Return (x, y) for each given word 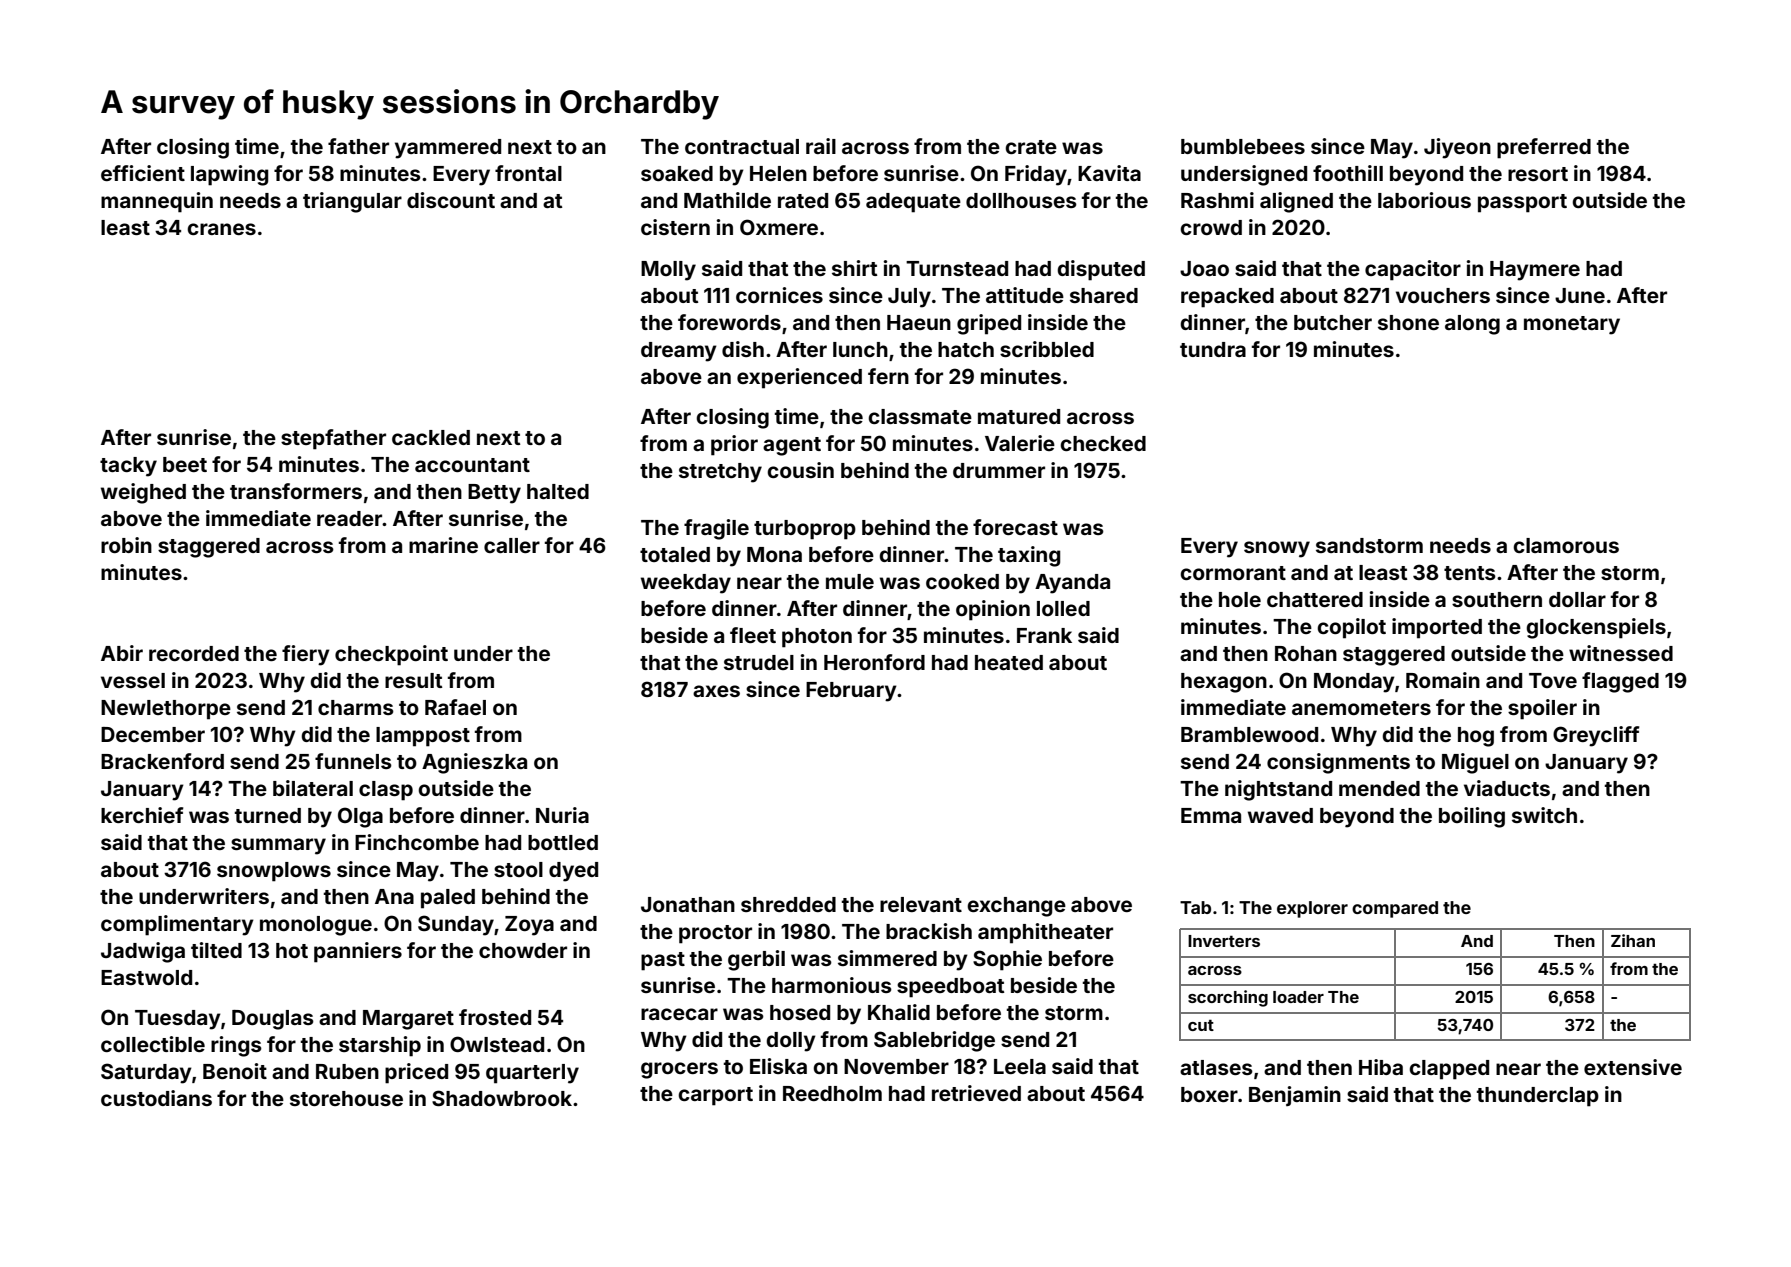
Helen (778, 173)
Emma (1211, 815)
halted (558, 491)
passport (1522, 203)
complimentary (177, 925)
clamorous (1566, 545)
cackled (431, 437)
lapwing (229, 175)
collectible (153, 1044)
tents (1470, 573)
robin (126, 545)
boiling (1472, 817)
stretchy (720, 473)
